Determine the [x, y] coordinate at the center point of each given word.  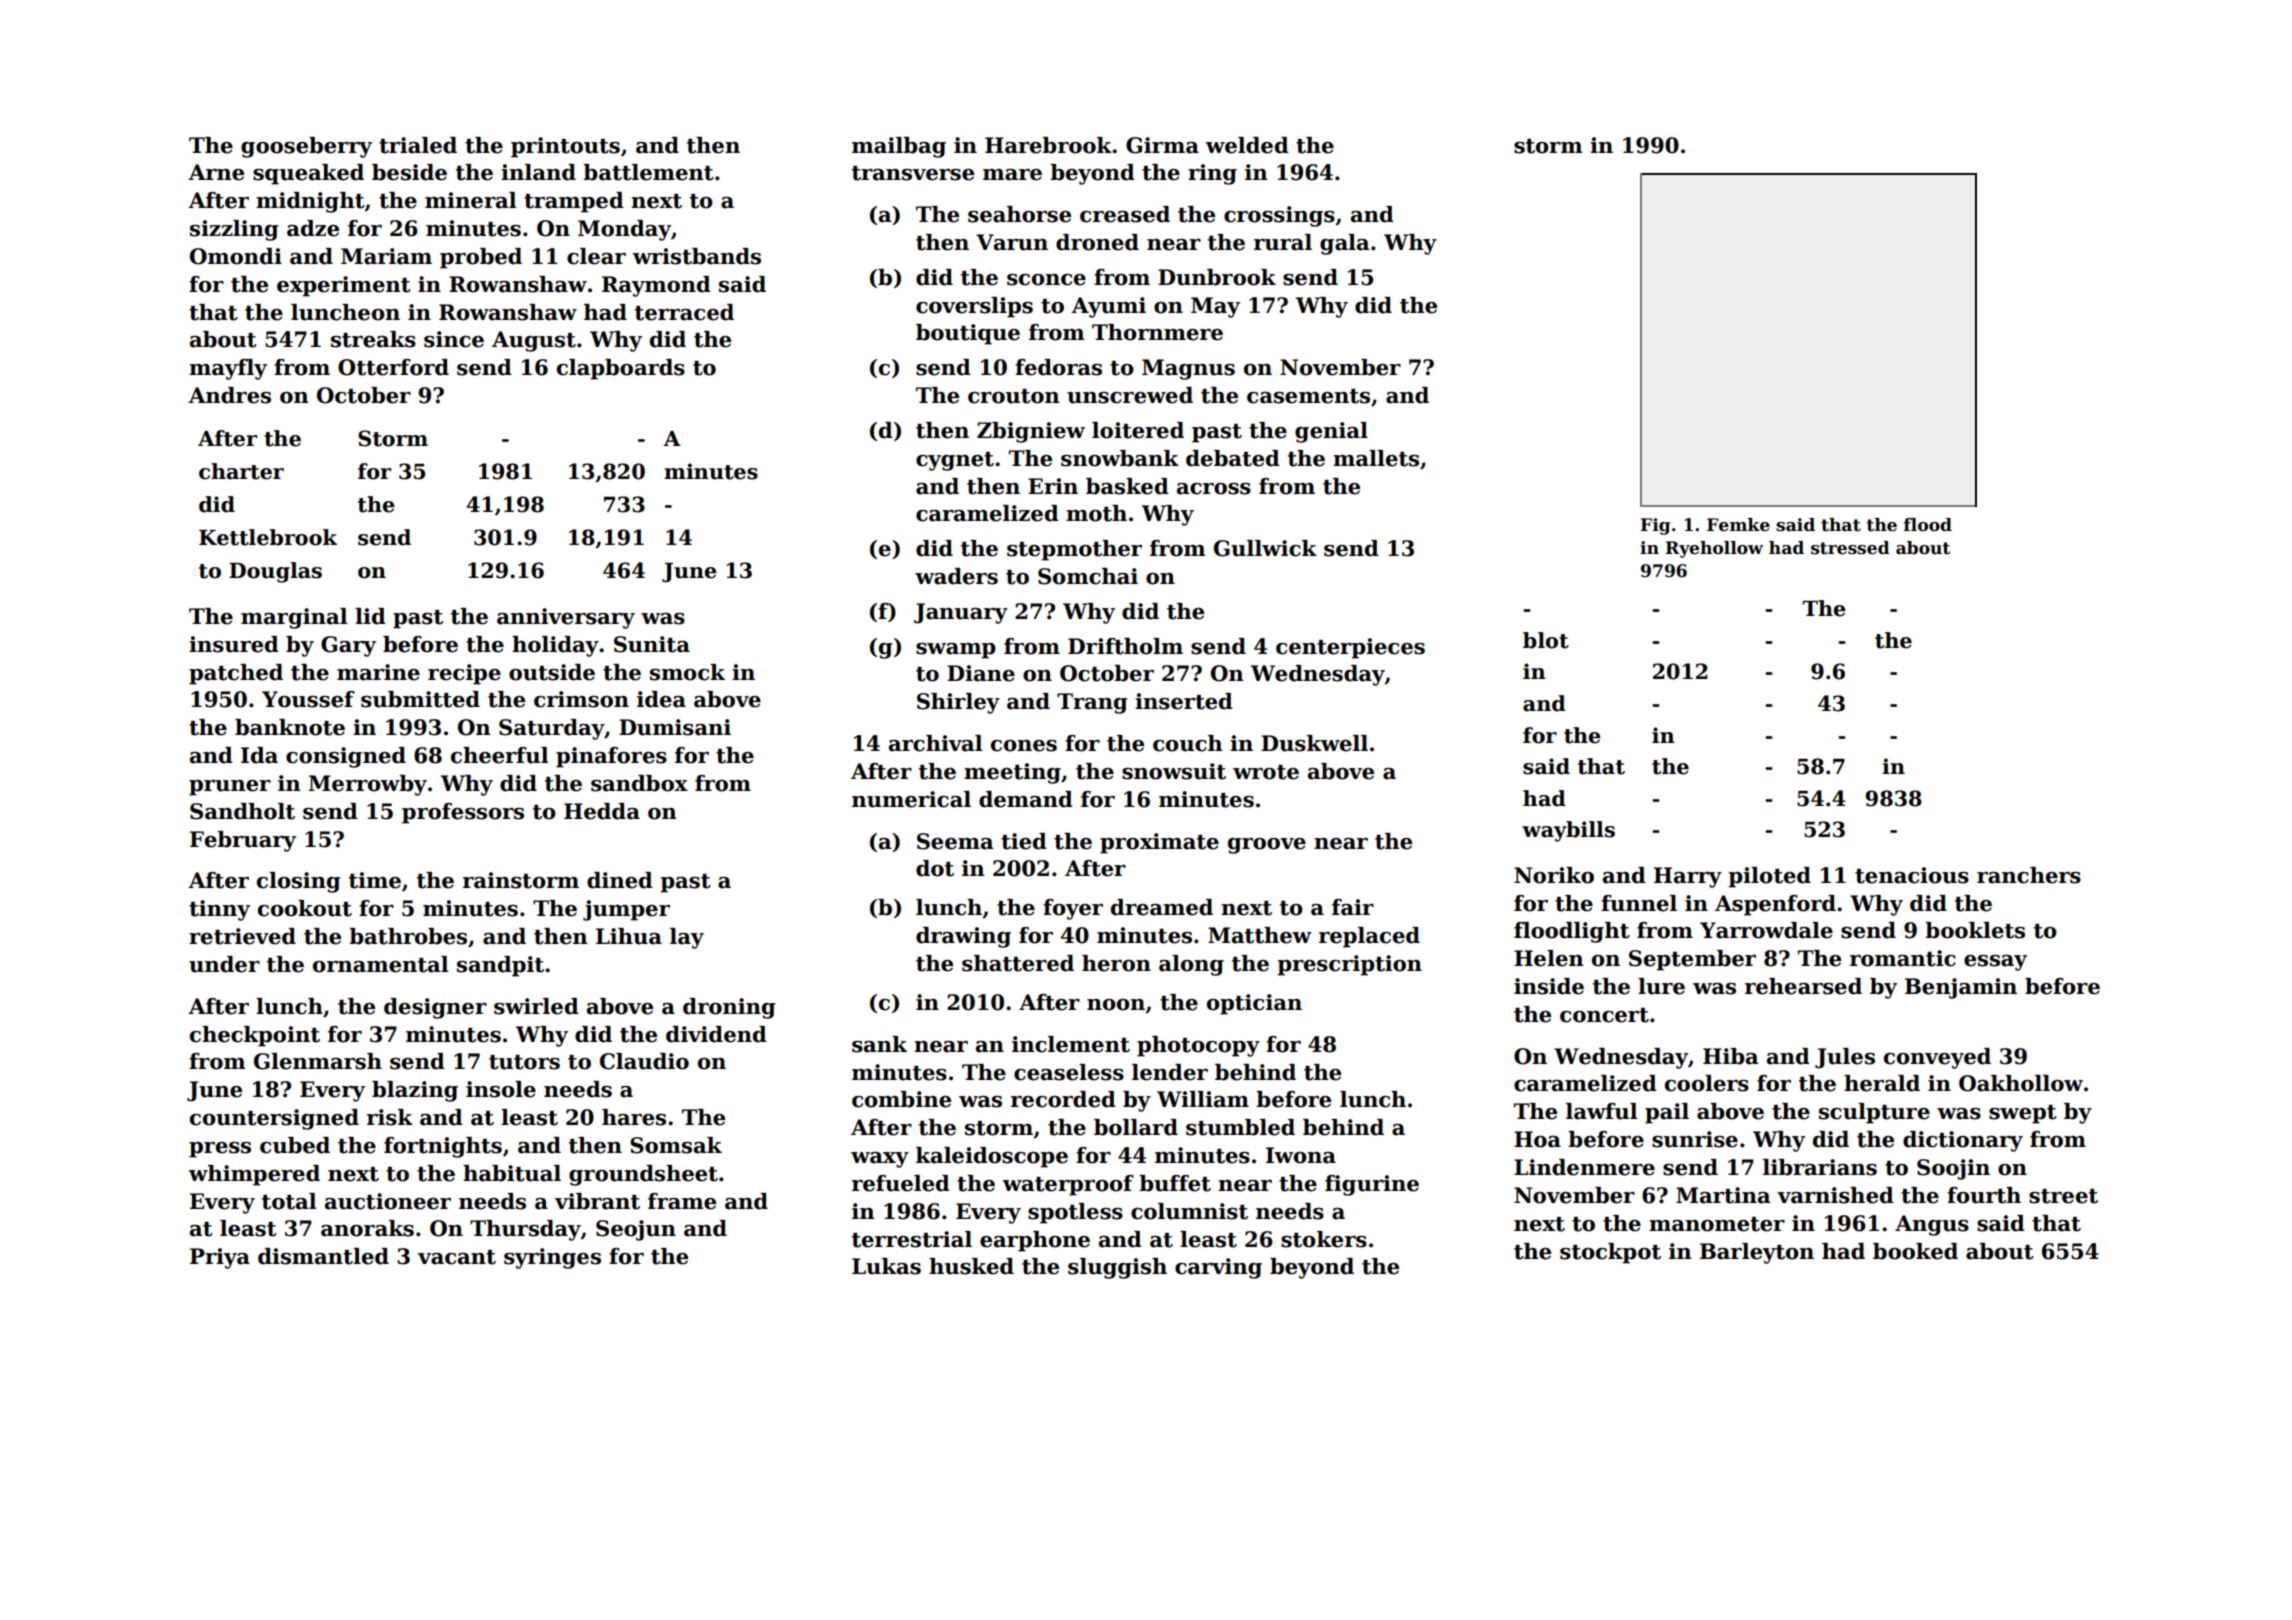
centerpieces [1350, 648]
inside [1549, 986]
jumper [626, 910]
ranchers [2029, 875]
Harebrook [1048, 145]
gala [1345, 244]
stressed [1850, 548]
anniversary [566, 618]
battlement [648, 172]
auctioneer [388, 1201]
